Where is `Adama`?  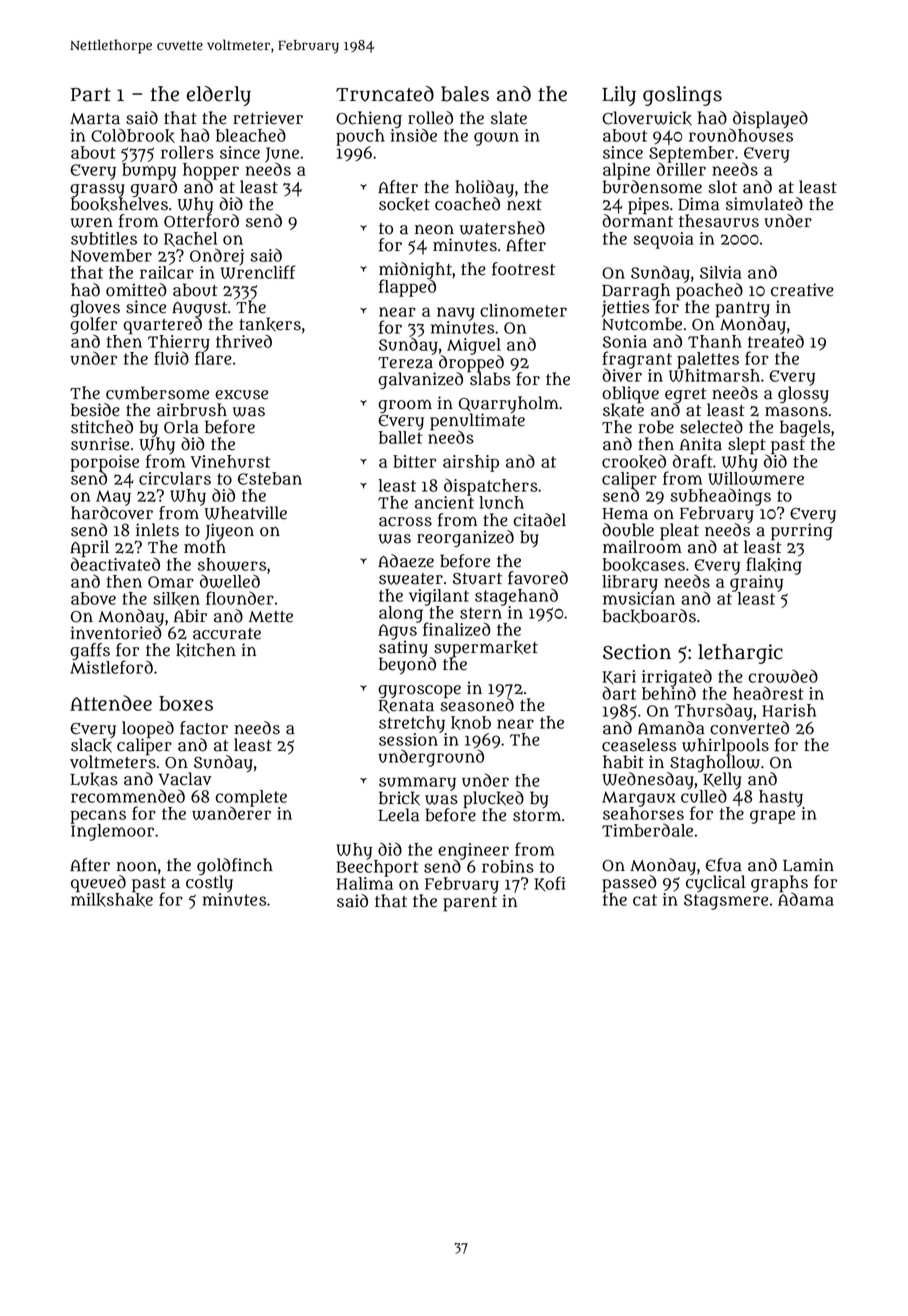
Adama is located at coordinates (806, 899).
